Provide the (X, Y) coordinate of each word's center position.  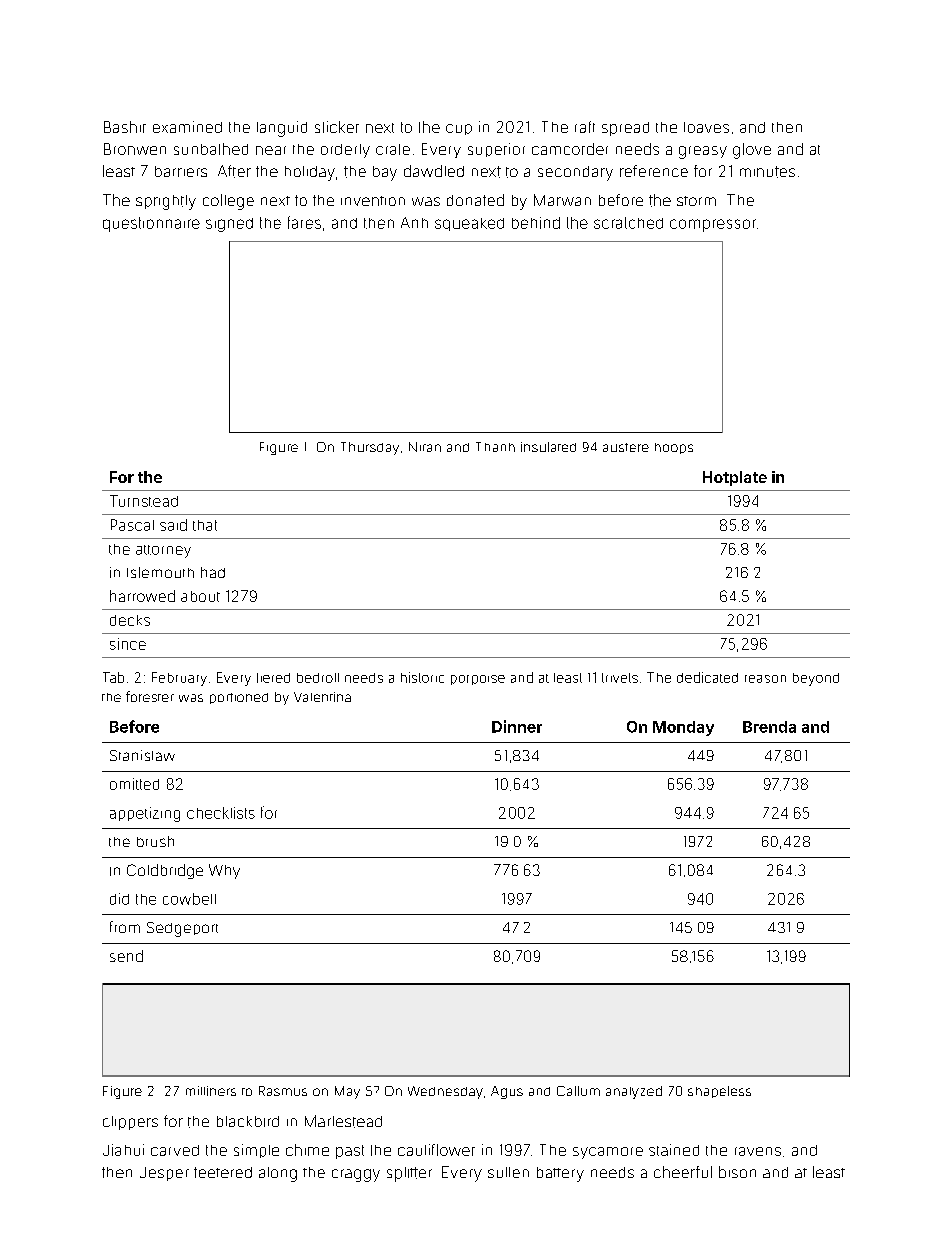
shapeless (719, 1092)
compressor (713, 225)
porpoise (478, 680)
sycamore (608, 1153)
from (125, 927)
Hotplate (735, 478)
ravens (758, 1151)
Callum (578, 1091)
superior (496, 150)
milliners (211, 1091)
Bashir (125, 127)
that (205, 525)
